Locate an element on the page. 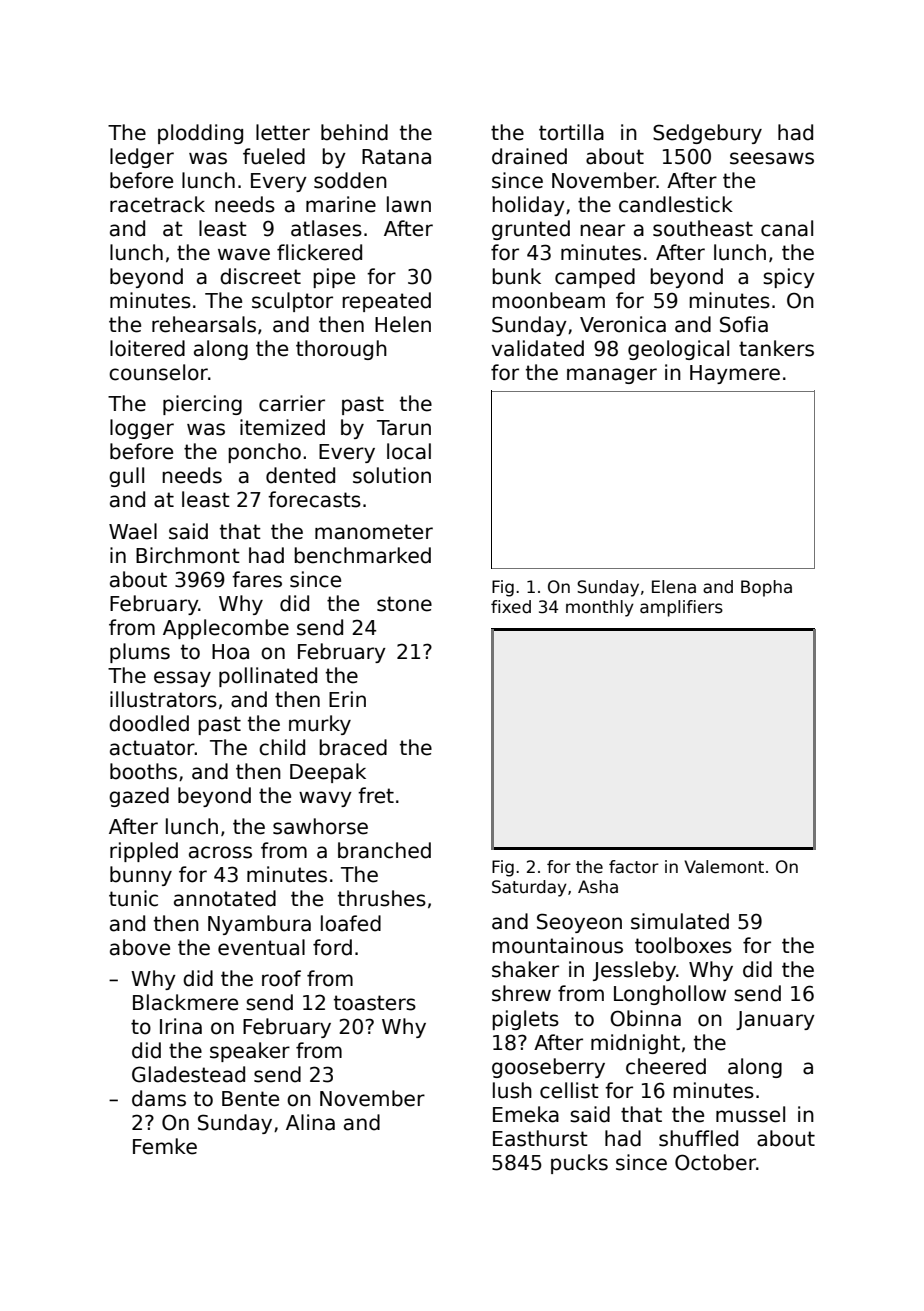  wave is located at coordinates (244, 254).
